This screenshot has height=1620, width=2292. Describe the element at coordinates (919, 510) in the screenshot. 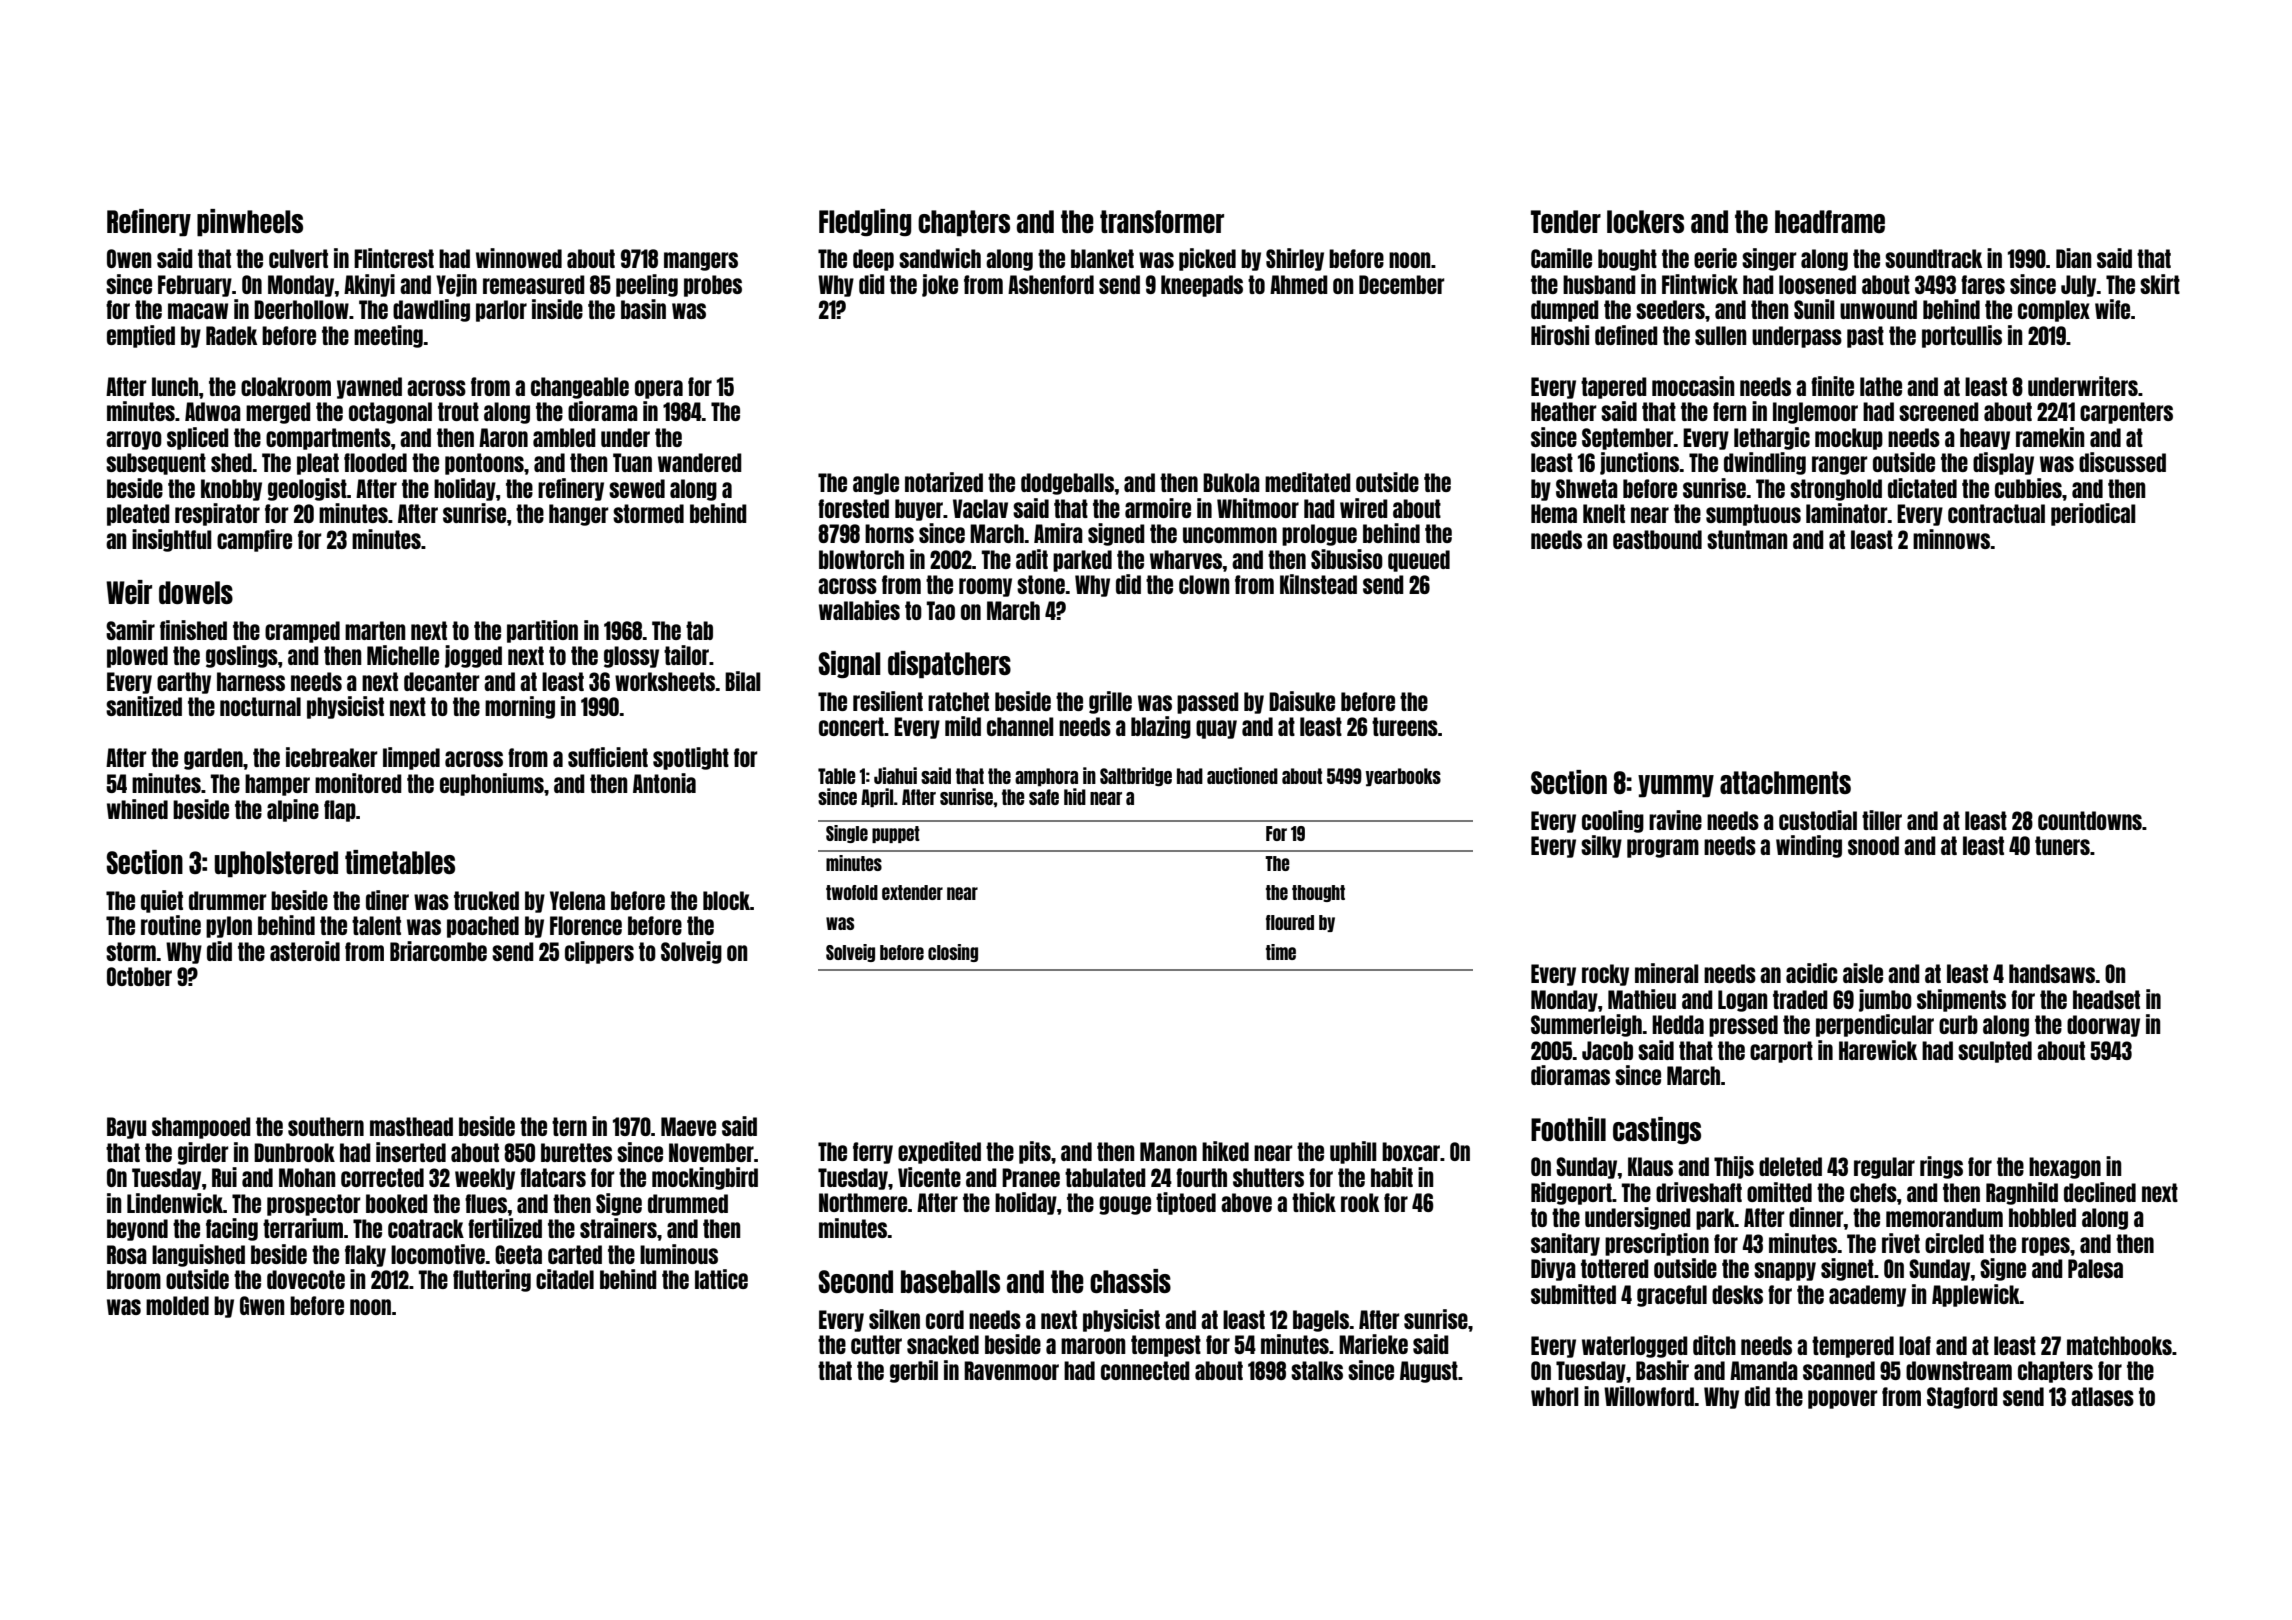

I see `buyer` at that location.
